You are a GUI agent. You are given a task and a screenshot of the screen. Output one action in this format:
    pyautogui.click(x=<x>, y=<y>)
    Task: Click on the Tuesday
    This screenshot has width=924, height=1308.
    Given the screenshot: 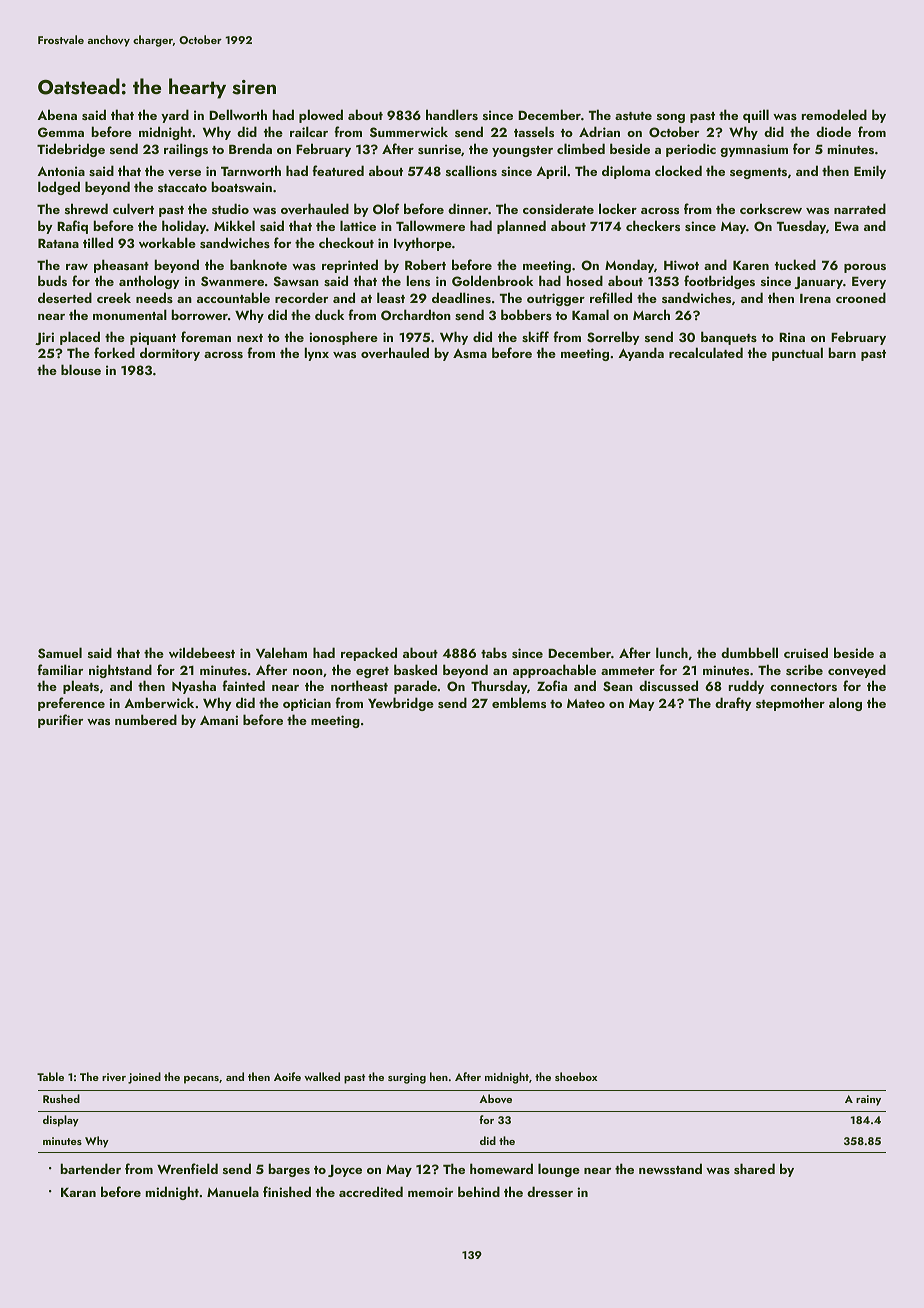 What is the action you would take?
    pyautogui.click(x=801, y=227)
